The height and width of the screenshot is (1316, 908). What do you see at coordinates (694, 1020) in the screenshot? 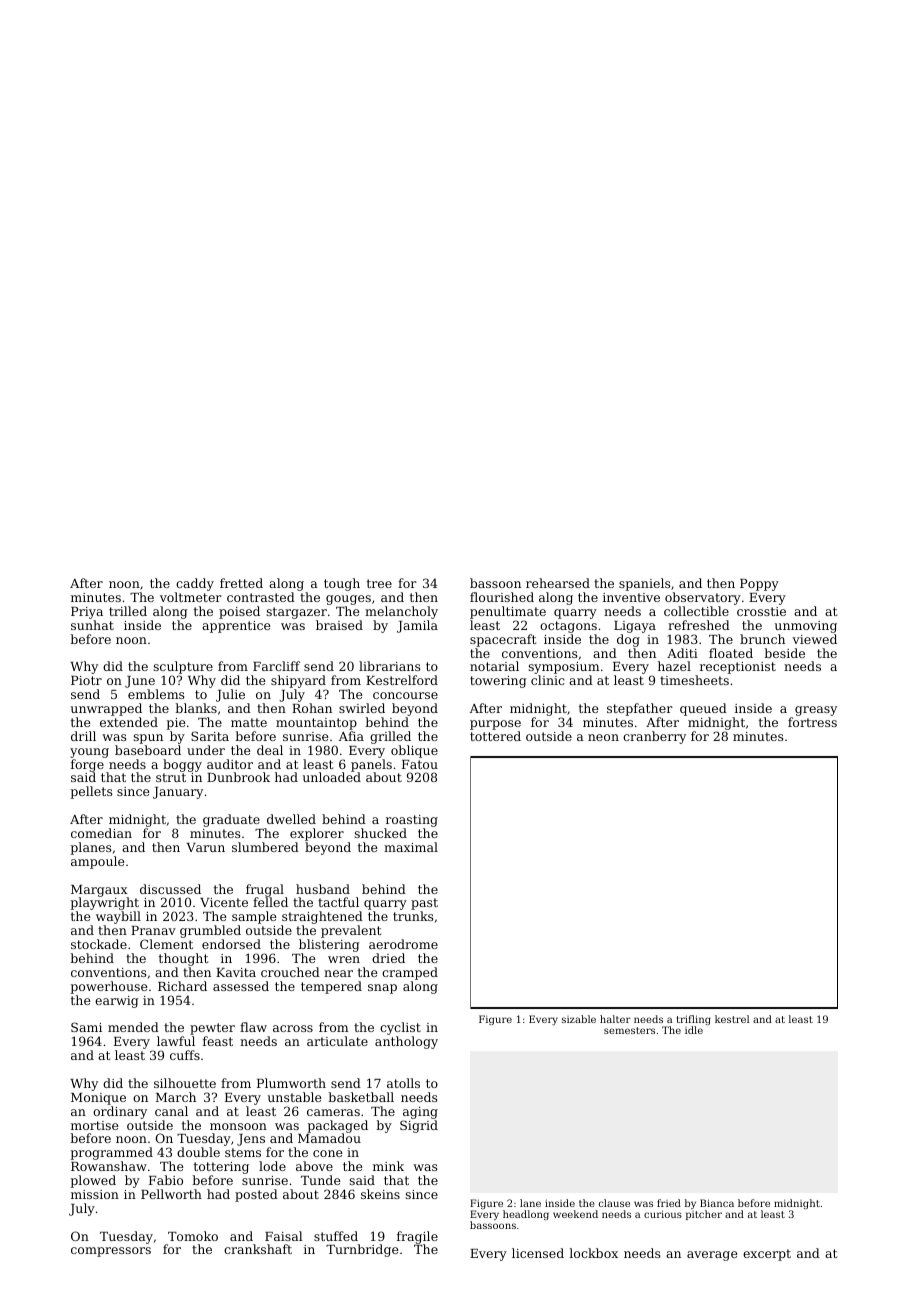
I see `trifling` at bounding box center [694, 1020].
